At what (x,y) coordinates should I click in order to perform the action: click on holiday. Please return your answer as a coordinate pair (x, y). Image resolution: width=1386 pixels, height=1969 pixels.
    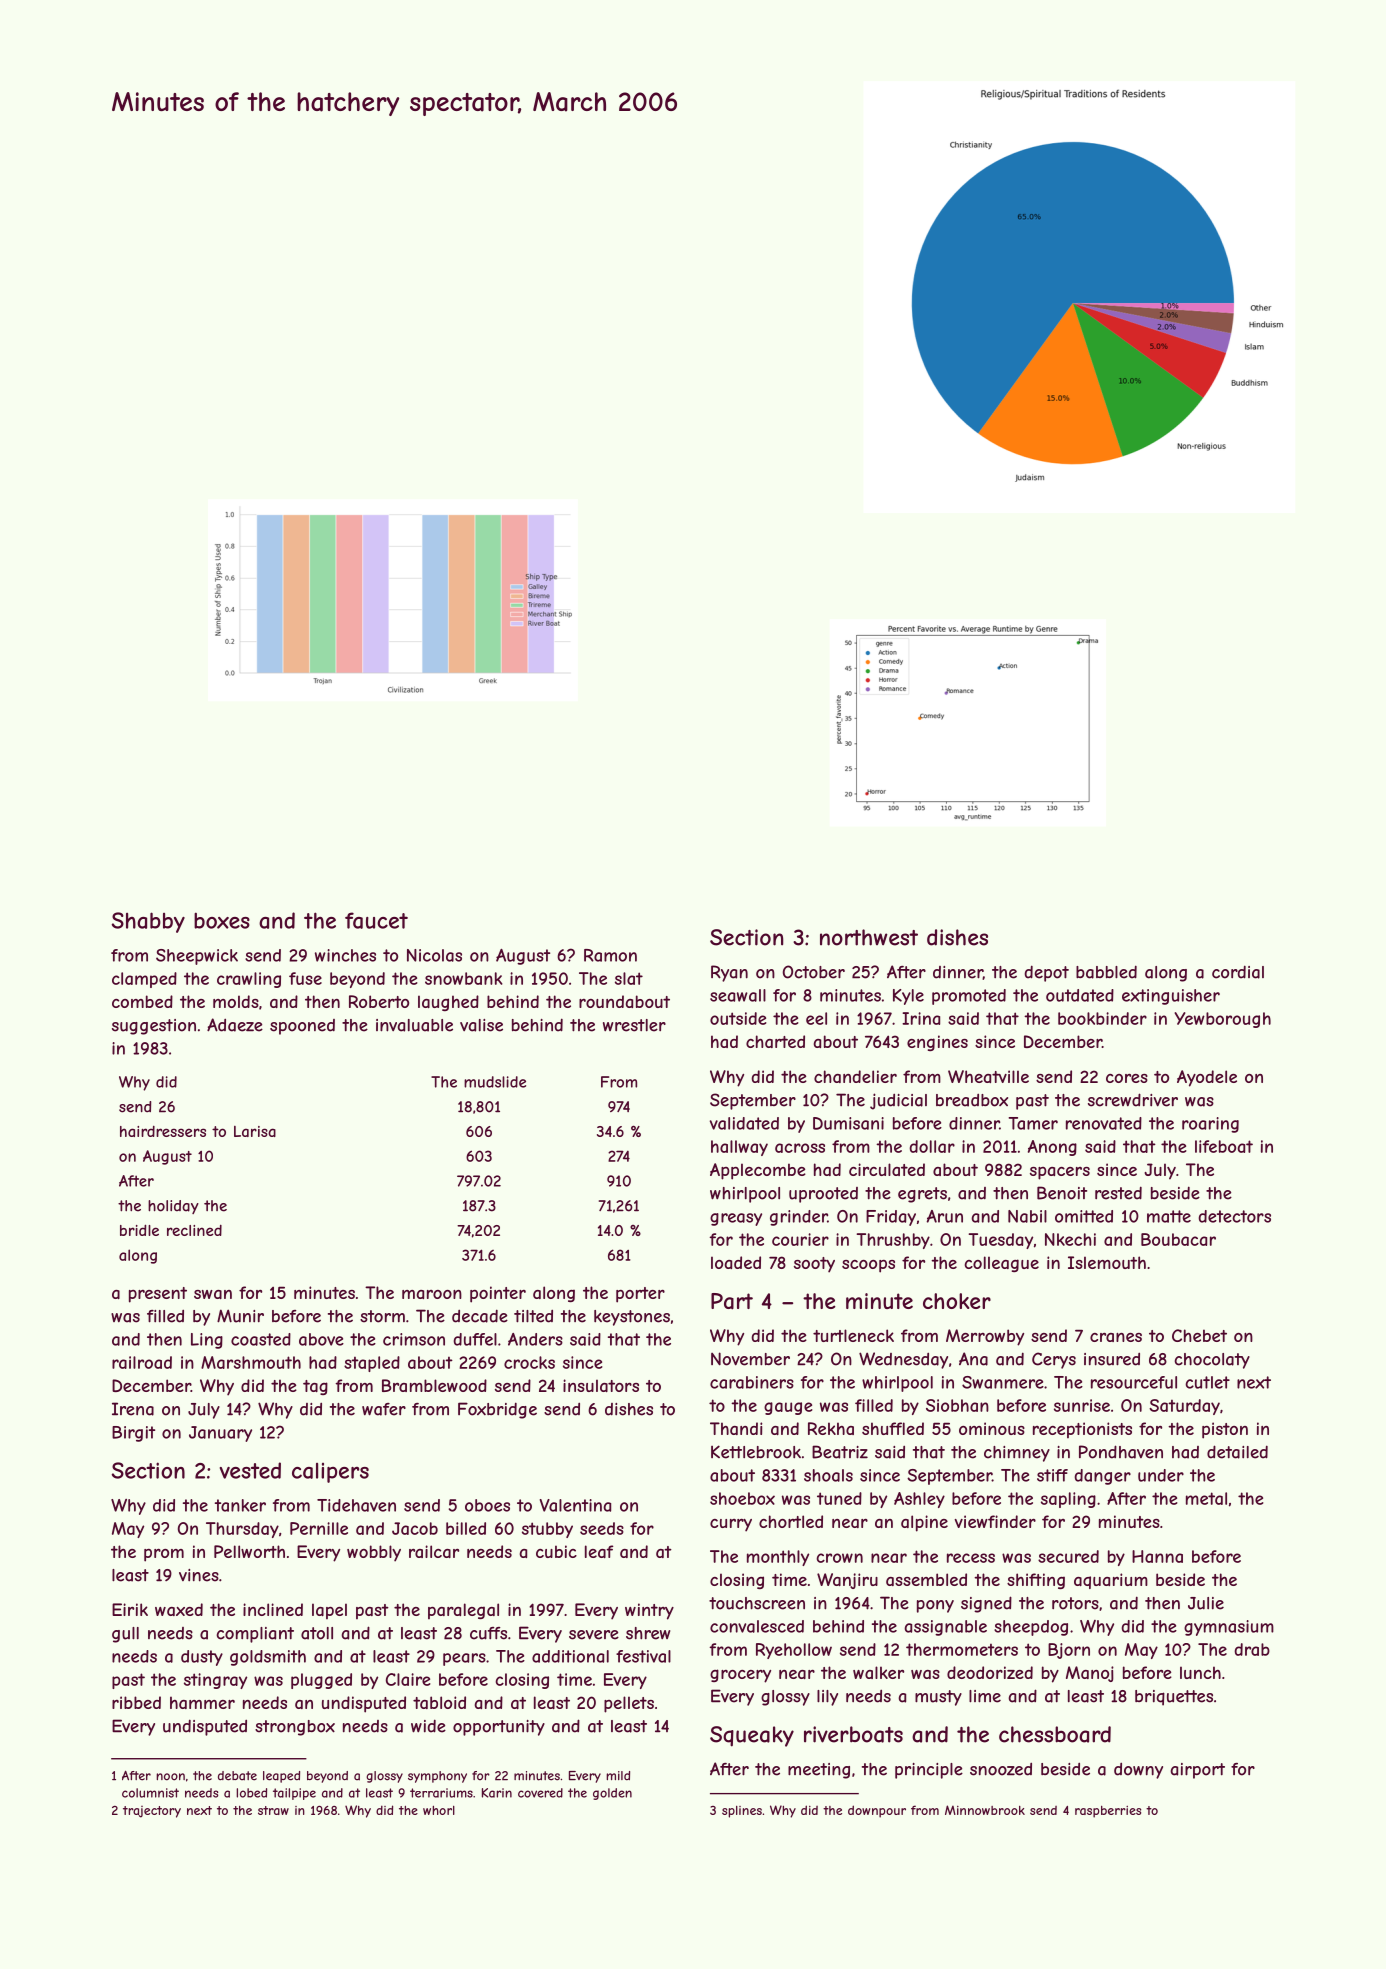
    Looking at the image, I should click on (173, 1207).
